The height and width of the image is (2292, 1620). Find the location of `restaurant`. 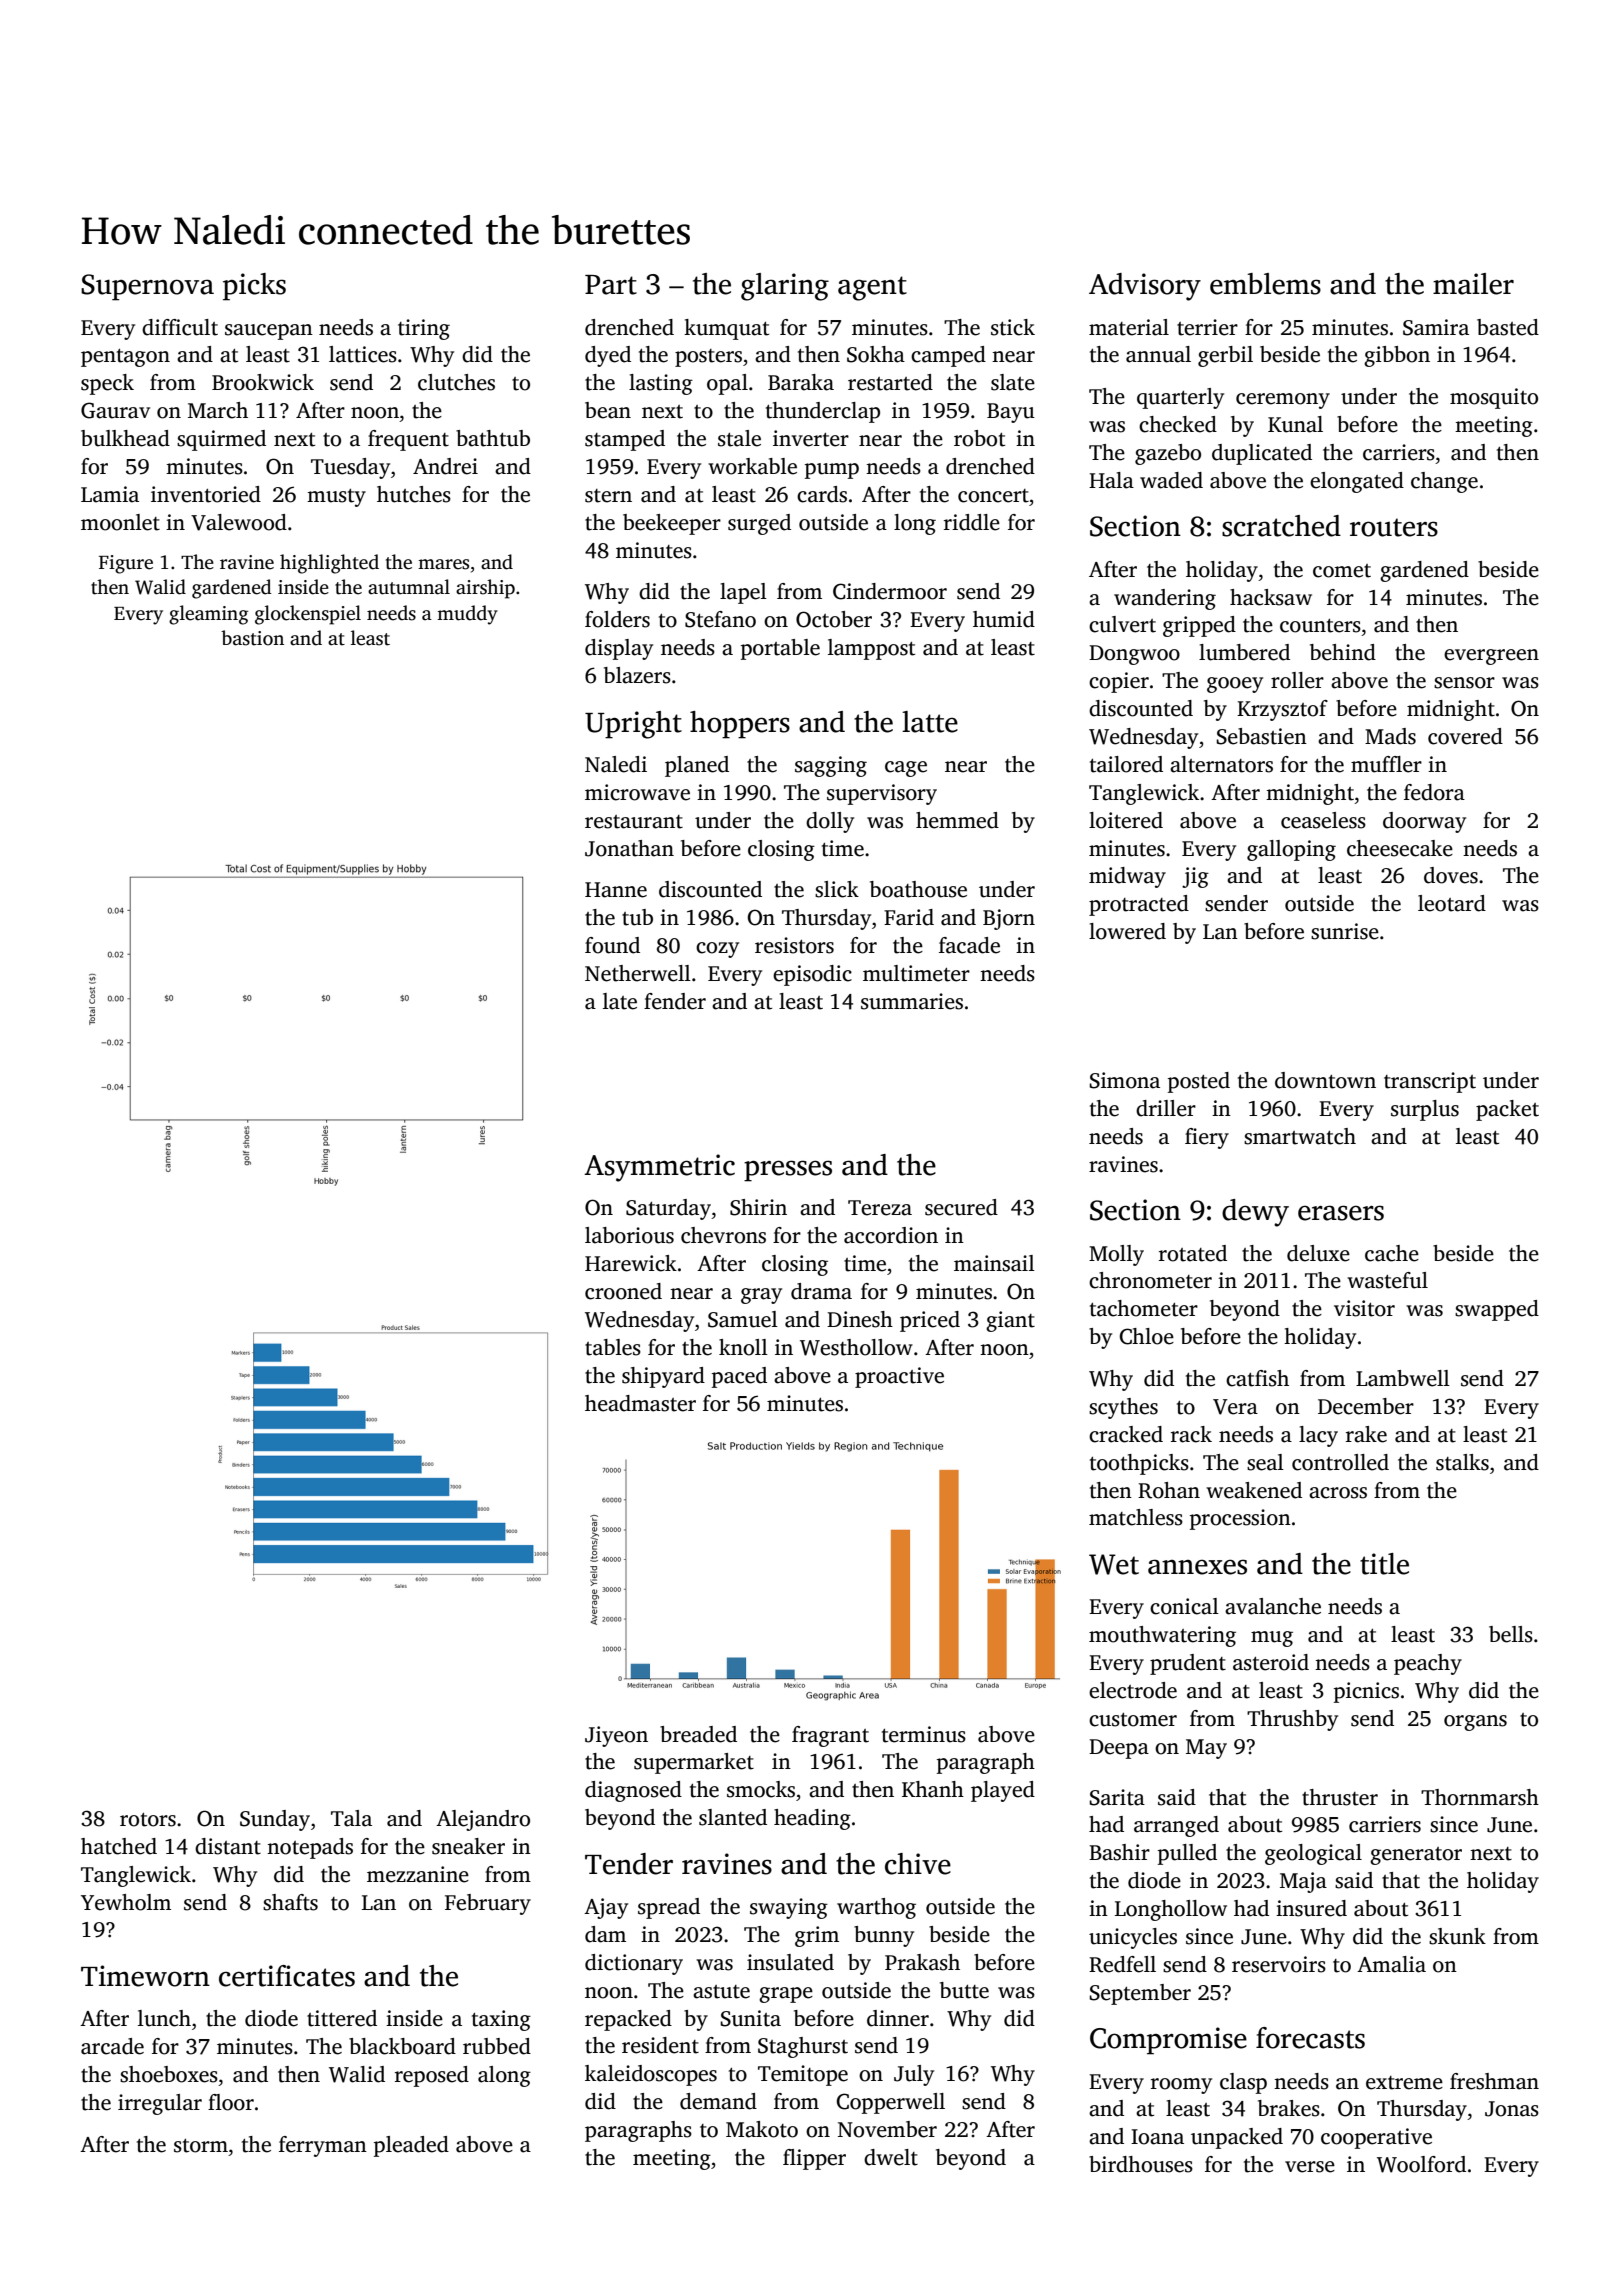

restaurant is located at coordinates (634, 822).
